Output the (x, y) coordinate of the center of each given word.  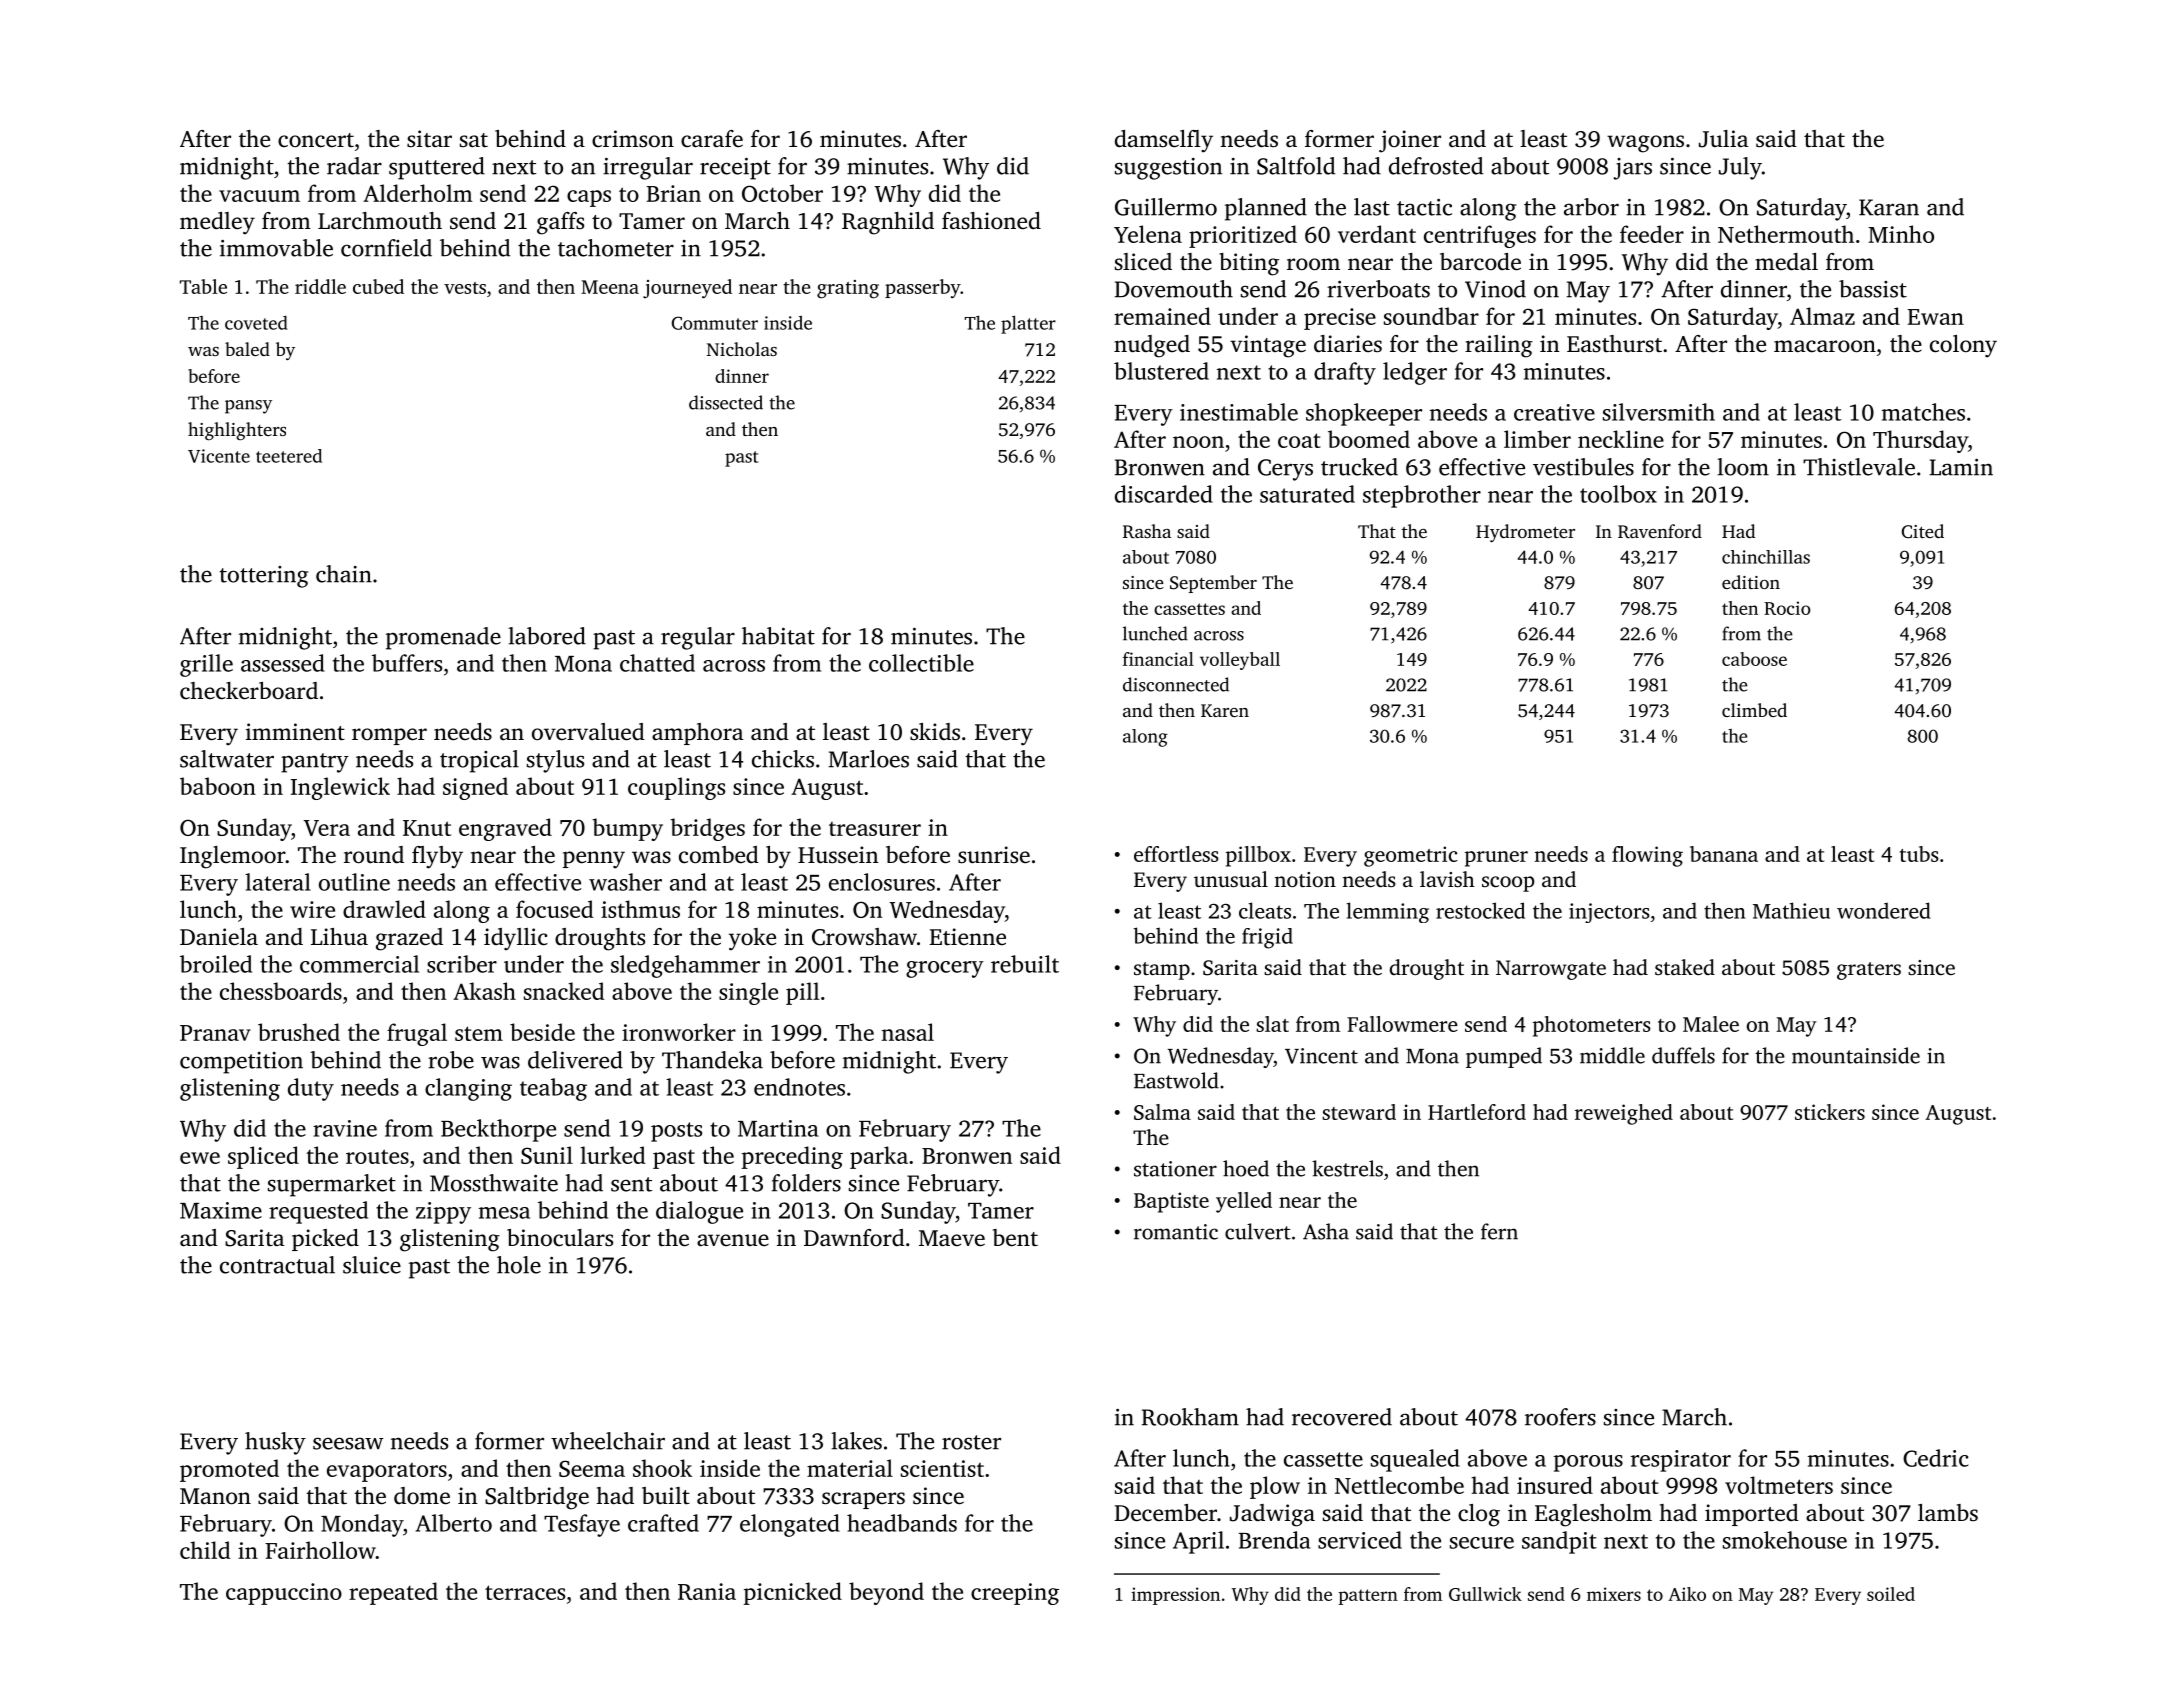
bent (1015, 1238)
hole (519, 1265)
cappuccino (284, 1594)
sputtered (437, 168)
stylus (555, 761)
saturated (1307, 494)
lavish (1447, 879)
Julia (1723, 139)
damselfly (1164, 141)
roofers (1560, 1417)
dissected (726, 402)
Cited (1923, 531)
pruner (1496, 859)
